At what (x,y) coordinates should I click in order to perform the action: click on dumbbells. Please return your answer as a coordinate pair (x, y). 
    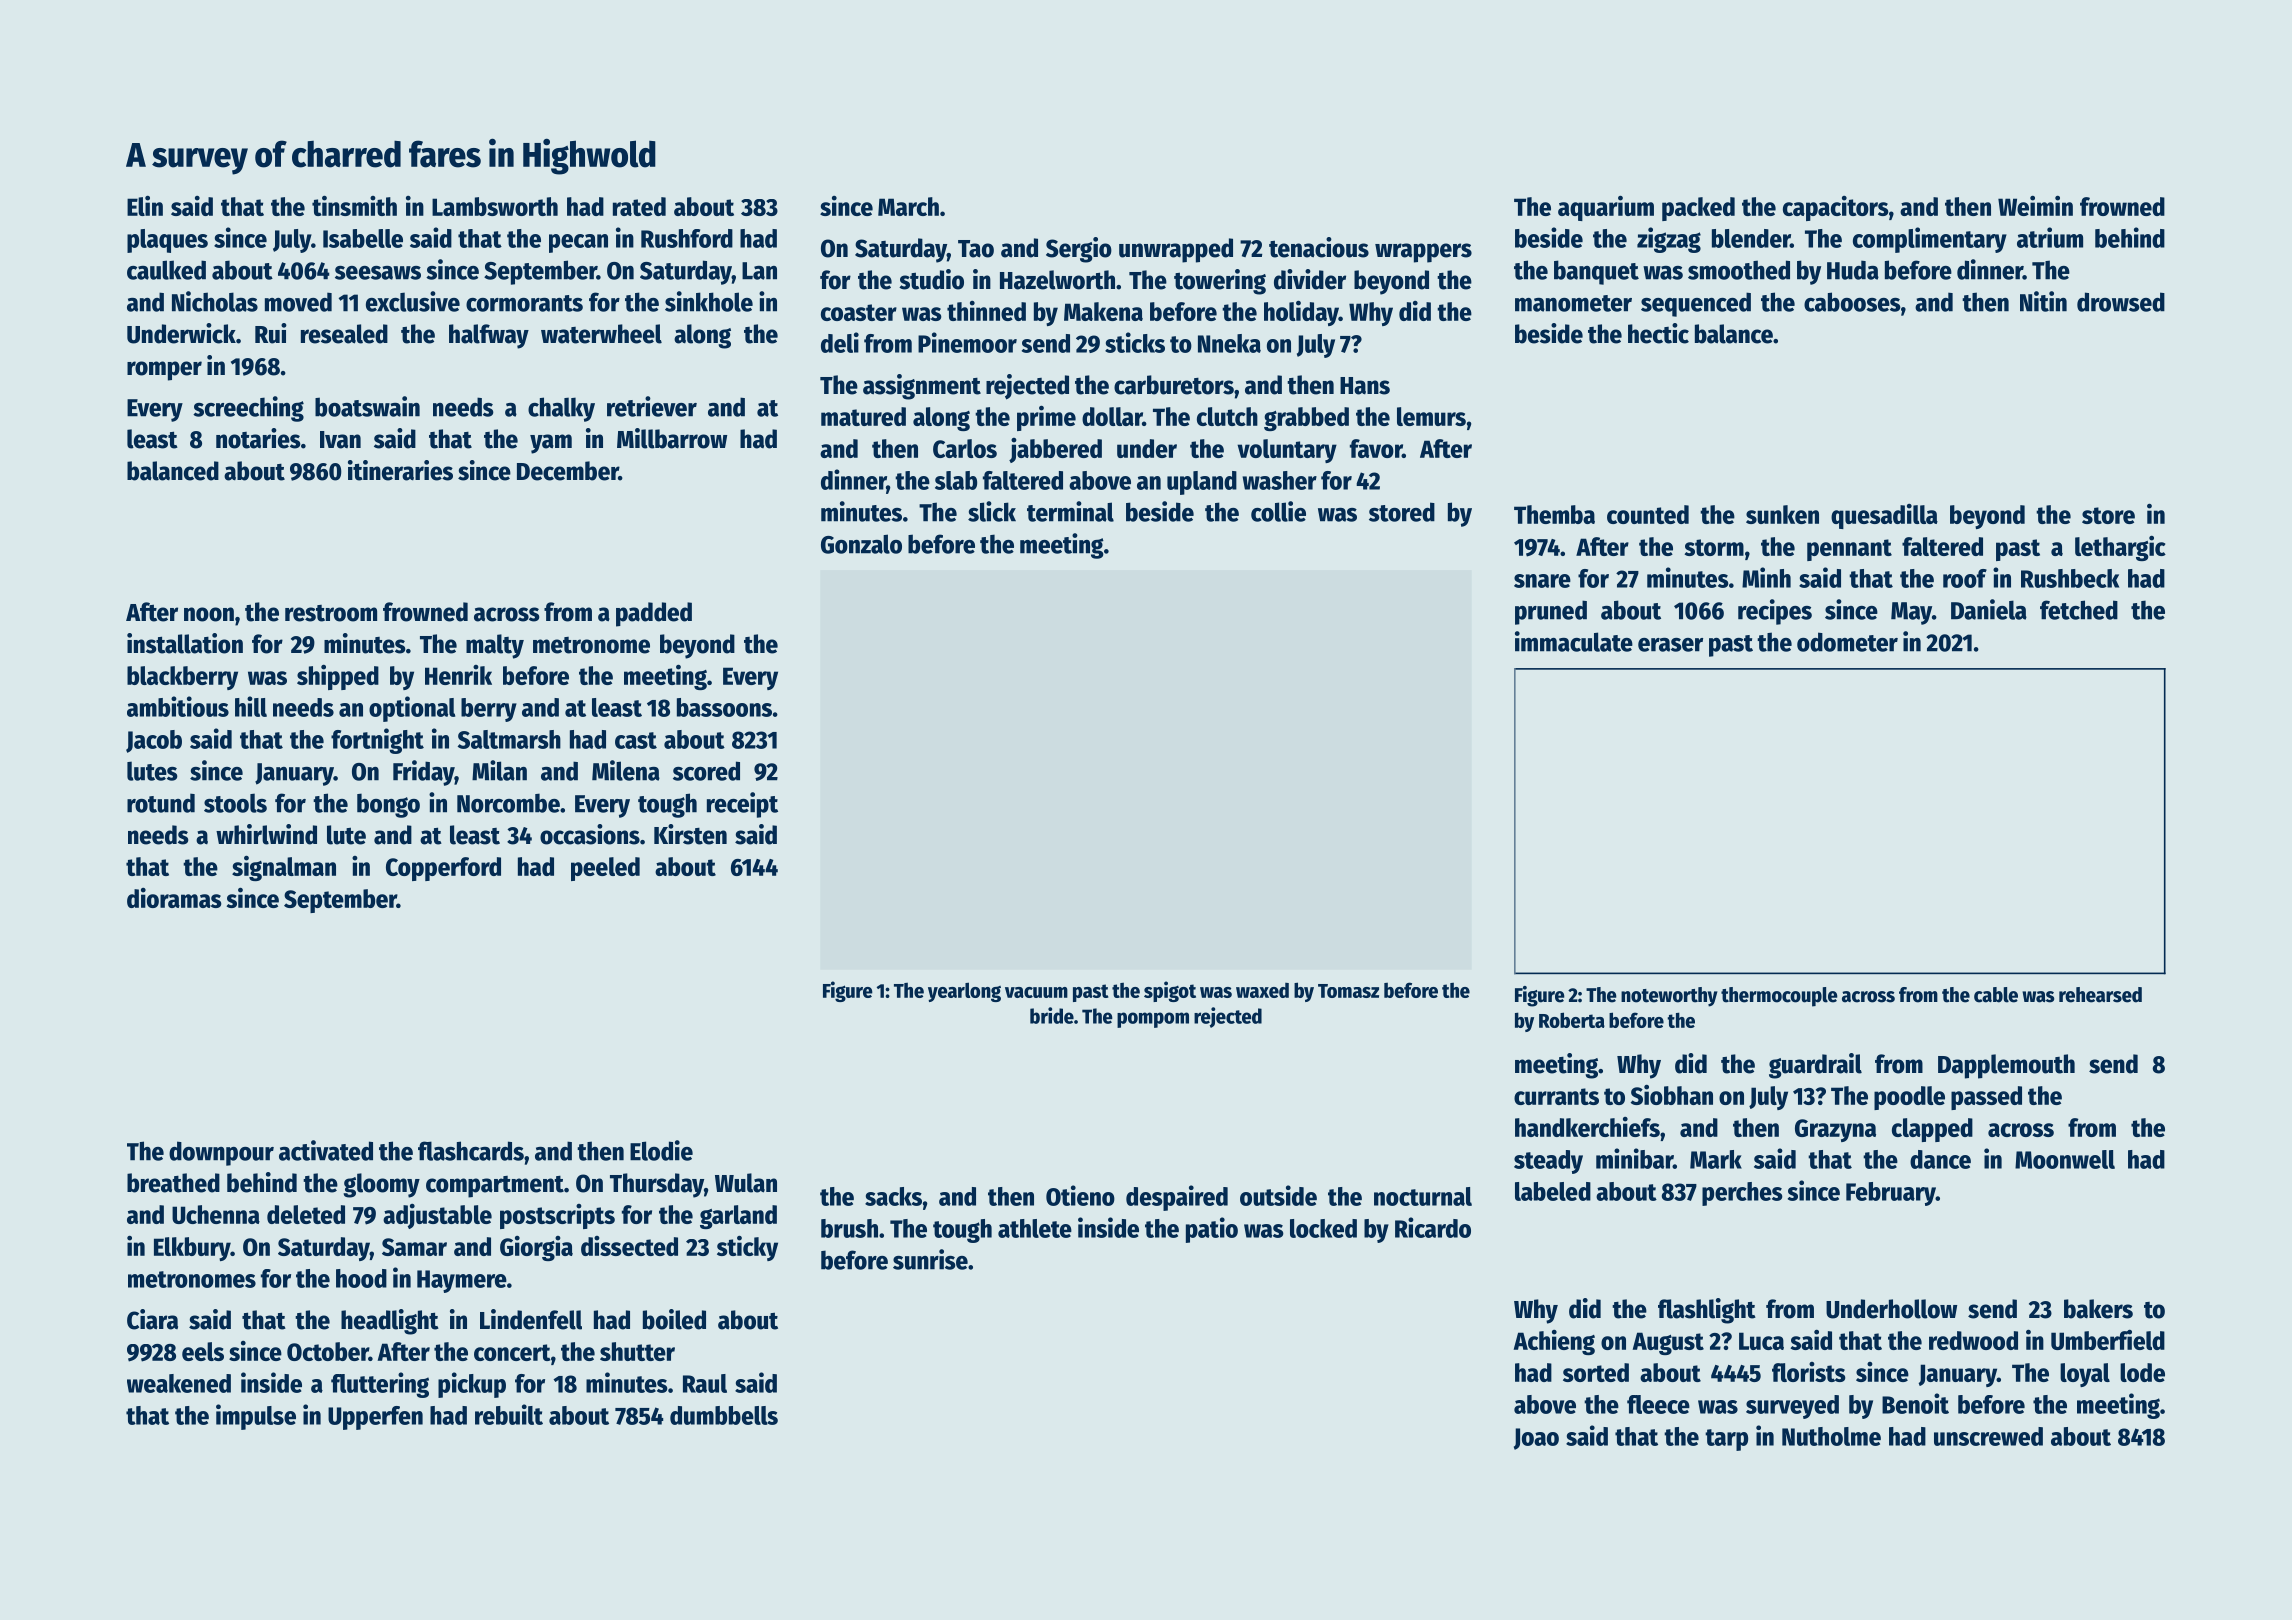
    Looking at the image, I should click on (724, 1415).
